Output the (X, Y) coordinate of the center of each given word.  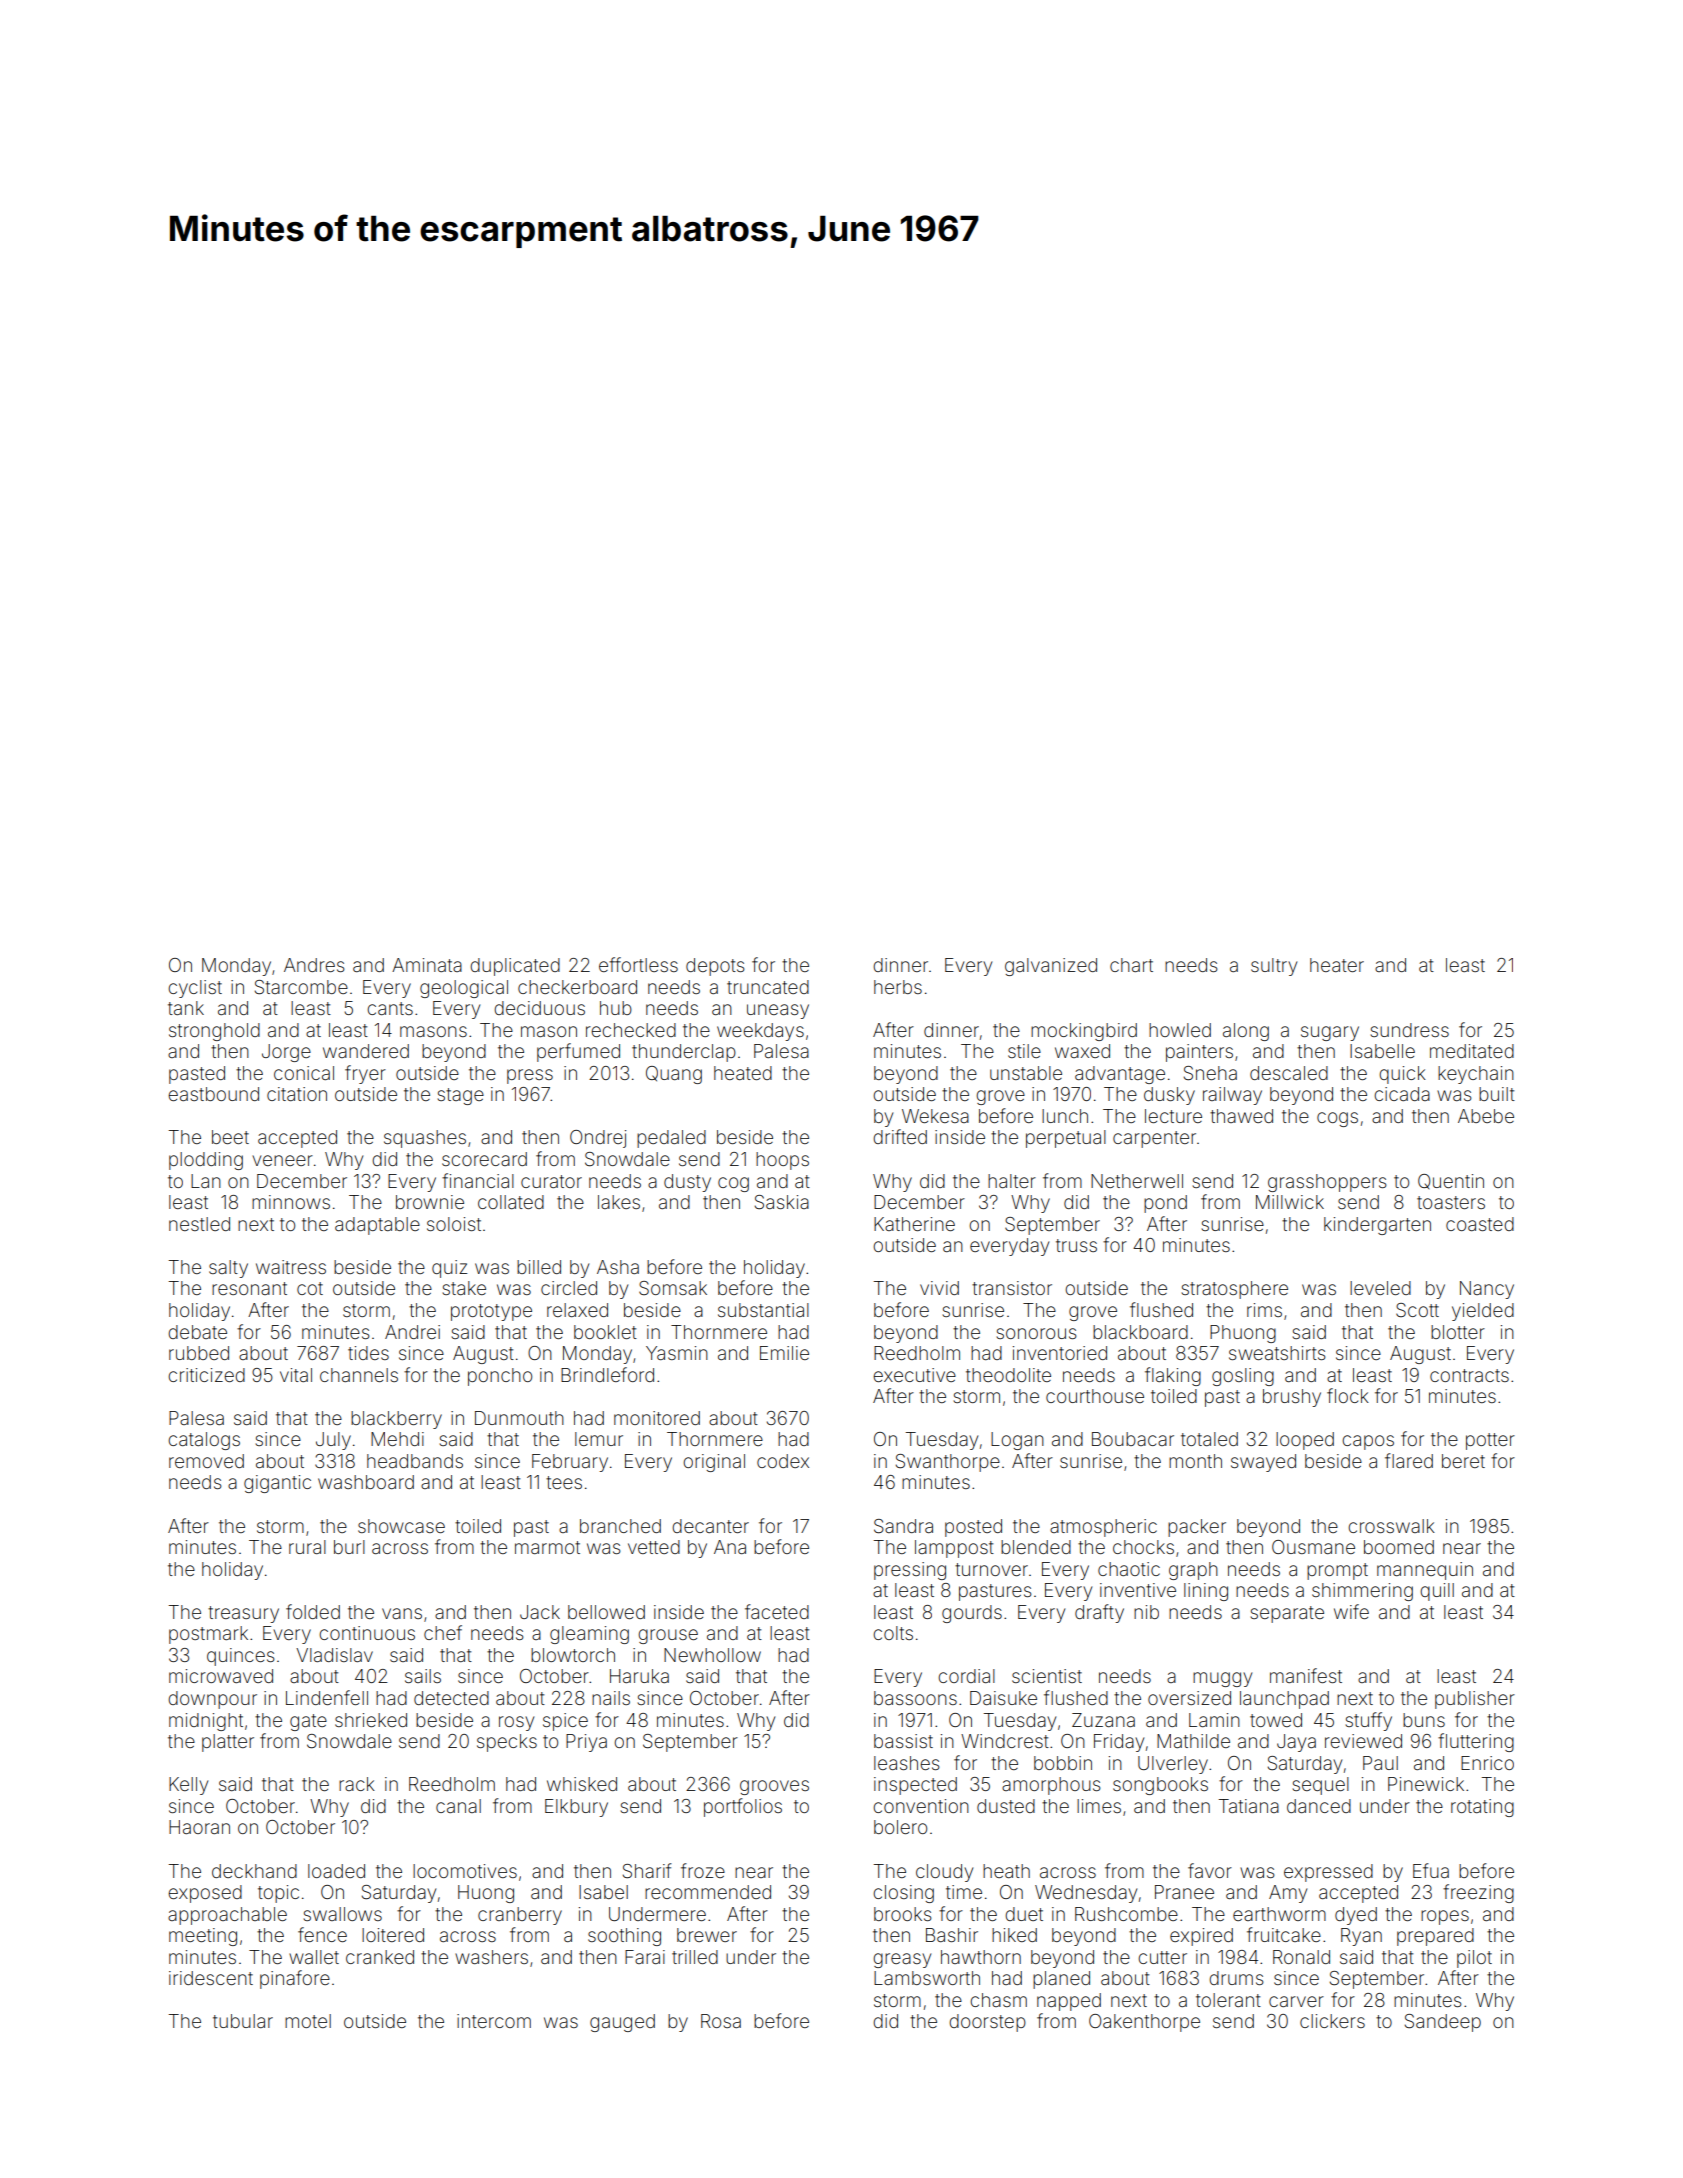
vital (296, 1375)
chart (1131, 965)
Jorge (286, 1053)
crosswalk (1391, 1526)
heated (743, 1073)
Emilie (784, 1353)
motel (308, 2021)
